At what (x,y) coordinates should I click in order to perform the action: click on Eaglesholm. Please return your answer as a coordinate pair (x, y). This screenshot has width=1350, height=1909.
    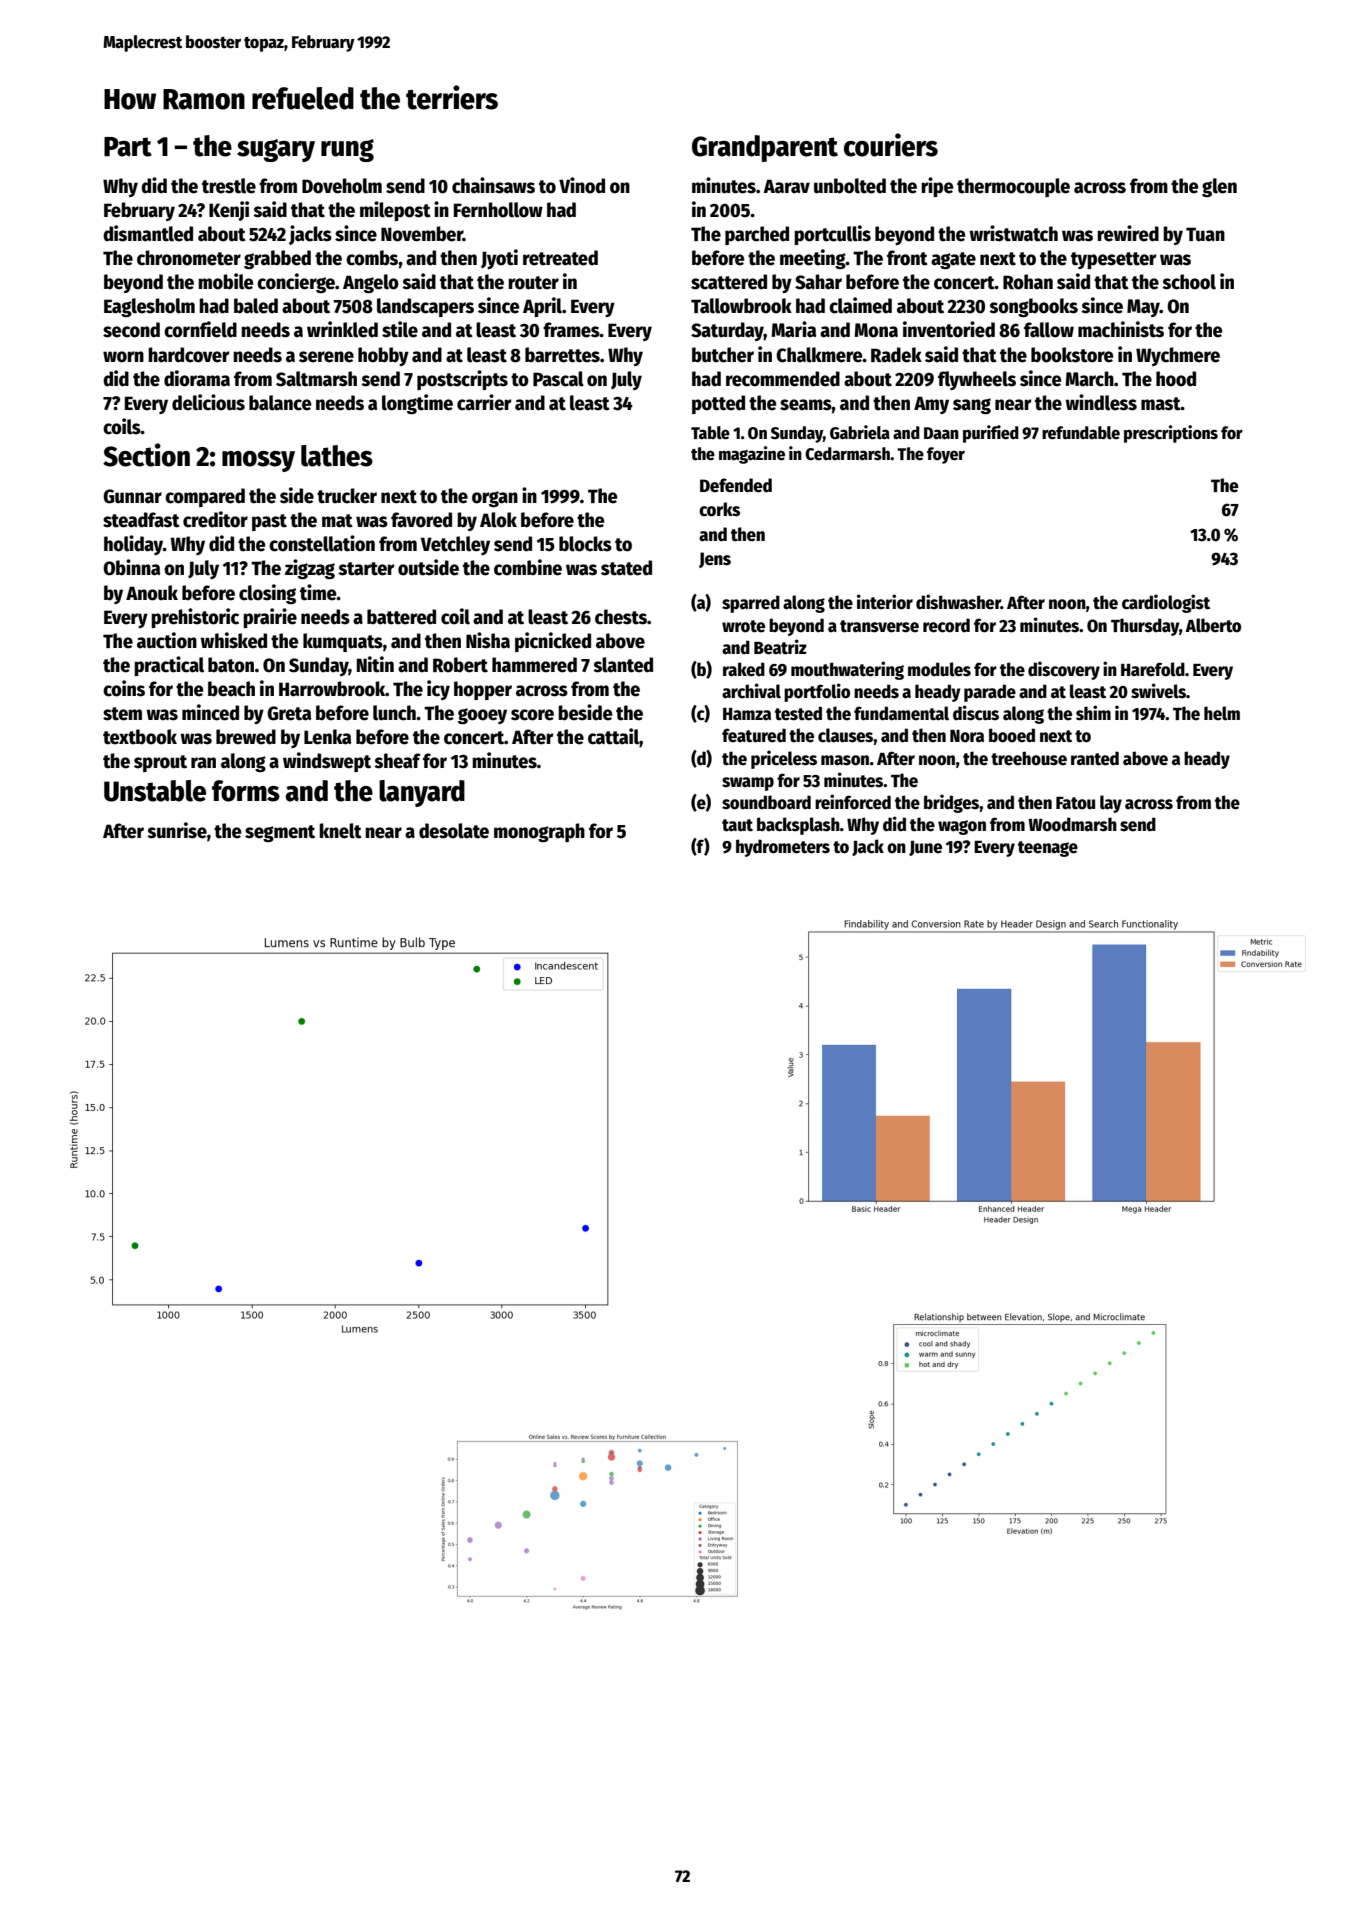
    Looking at the image, I should click on (149, 307).
